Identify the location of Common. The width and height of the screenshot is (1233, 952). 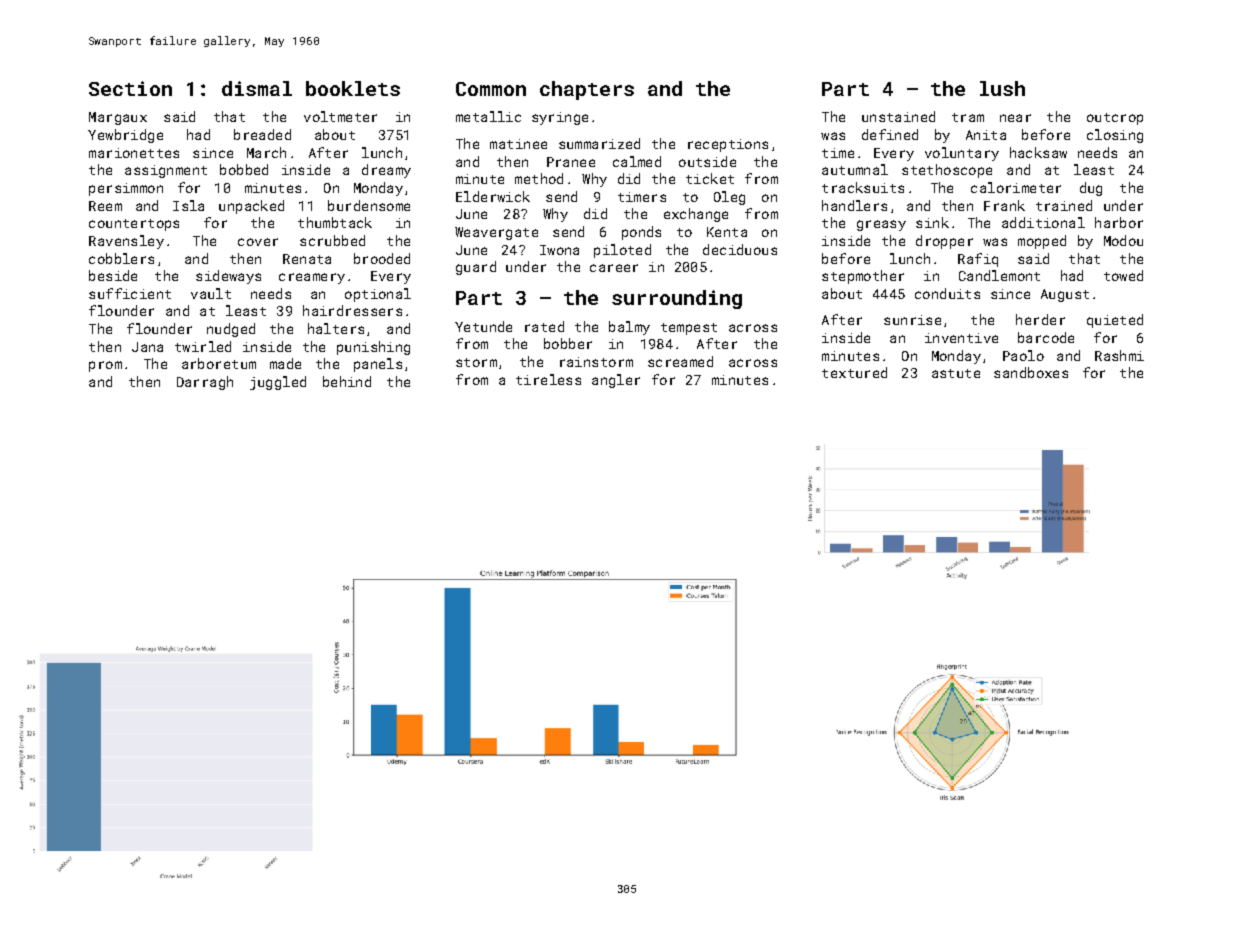
(491, 89).
